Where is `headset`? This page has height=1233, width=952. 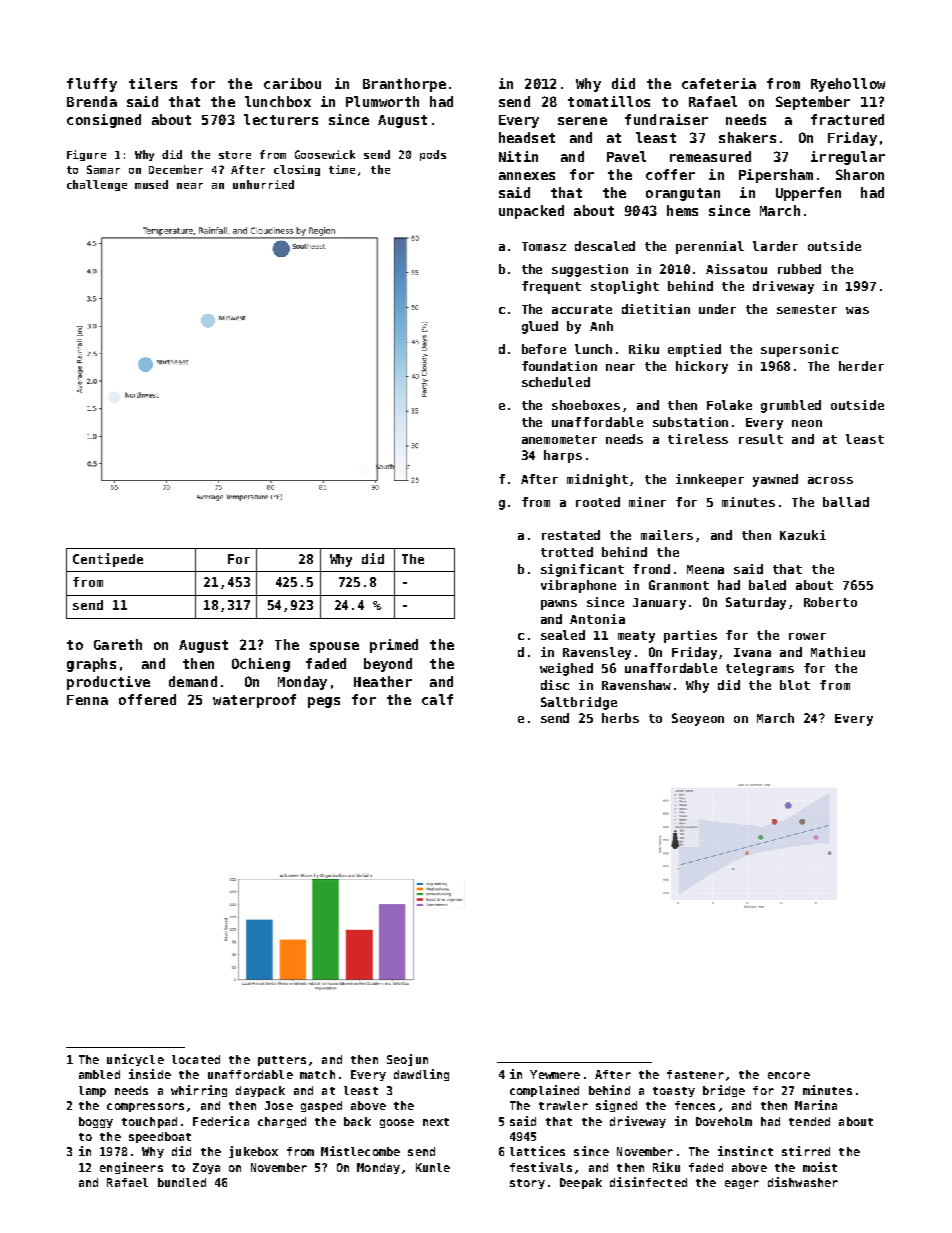 headset is located at coordinates (527, 137).
